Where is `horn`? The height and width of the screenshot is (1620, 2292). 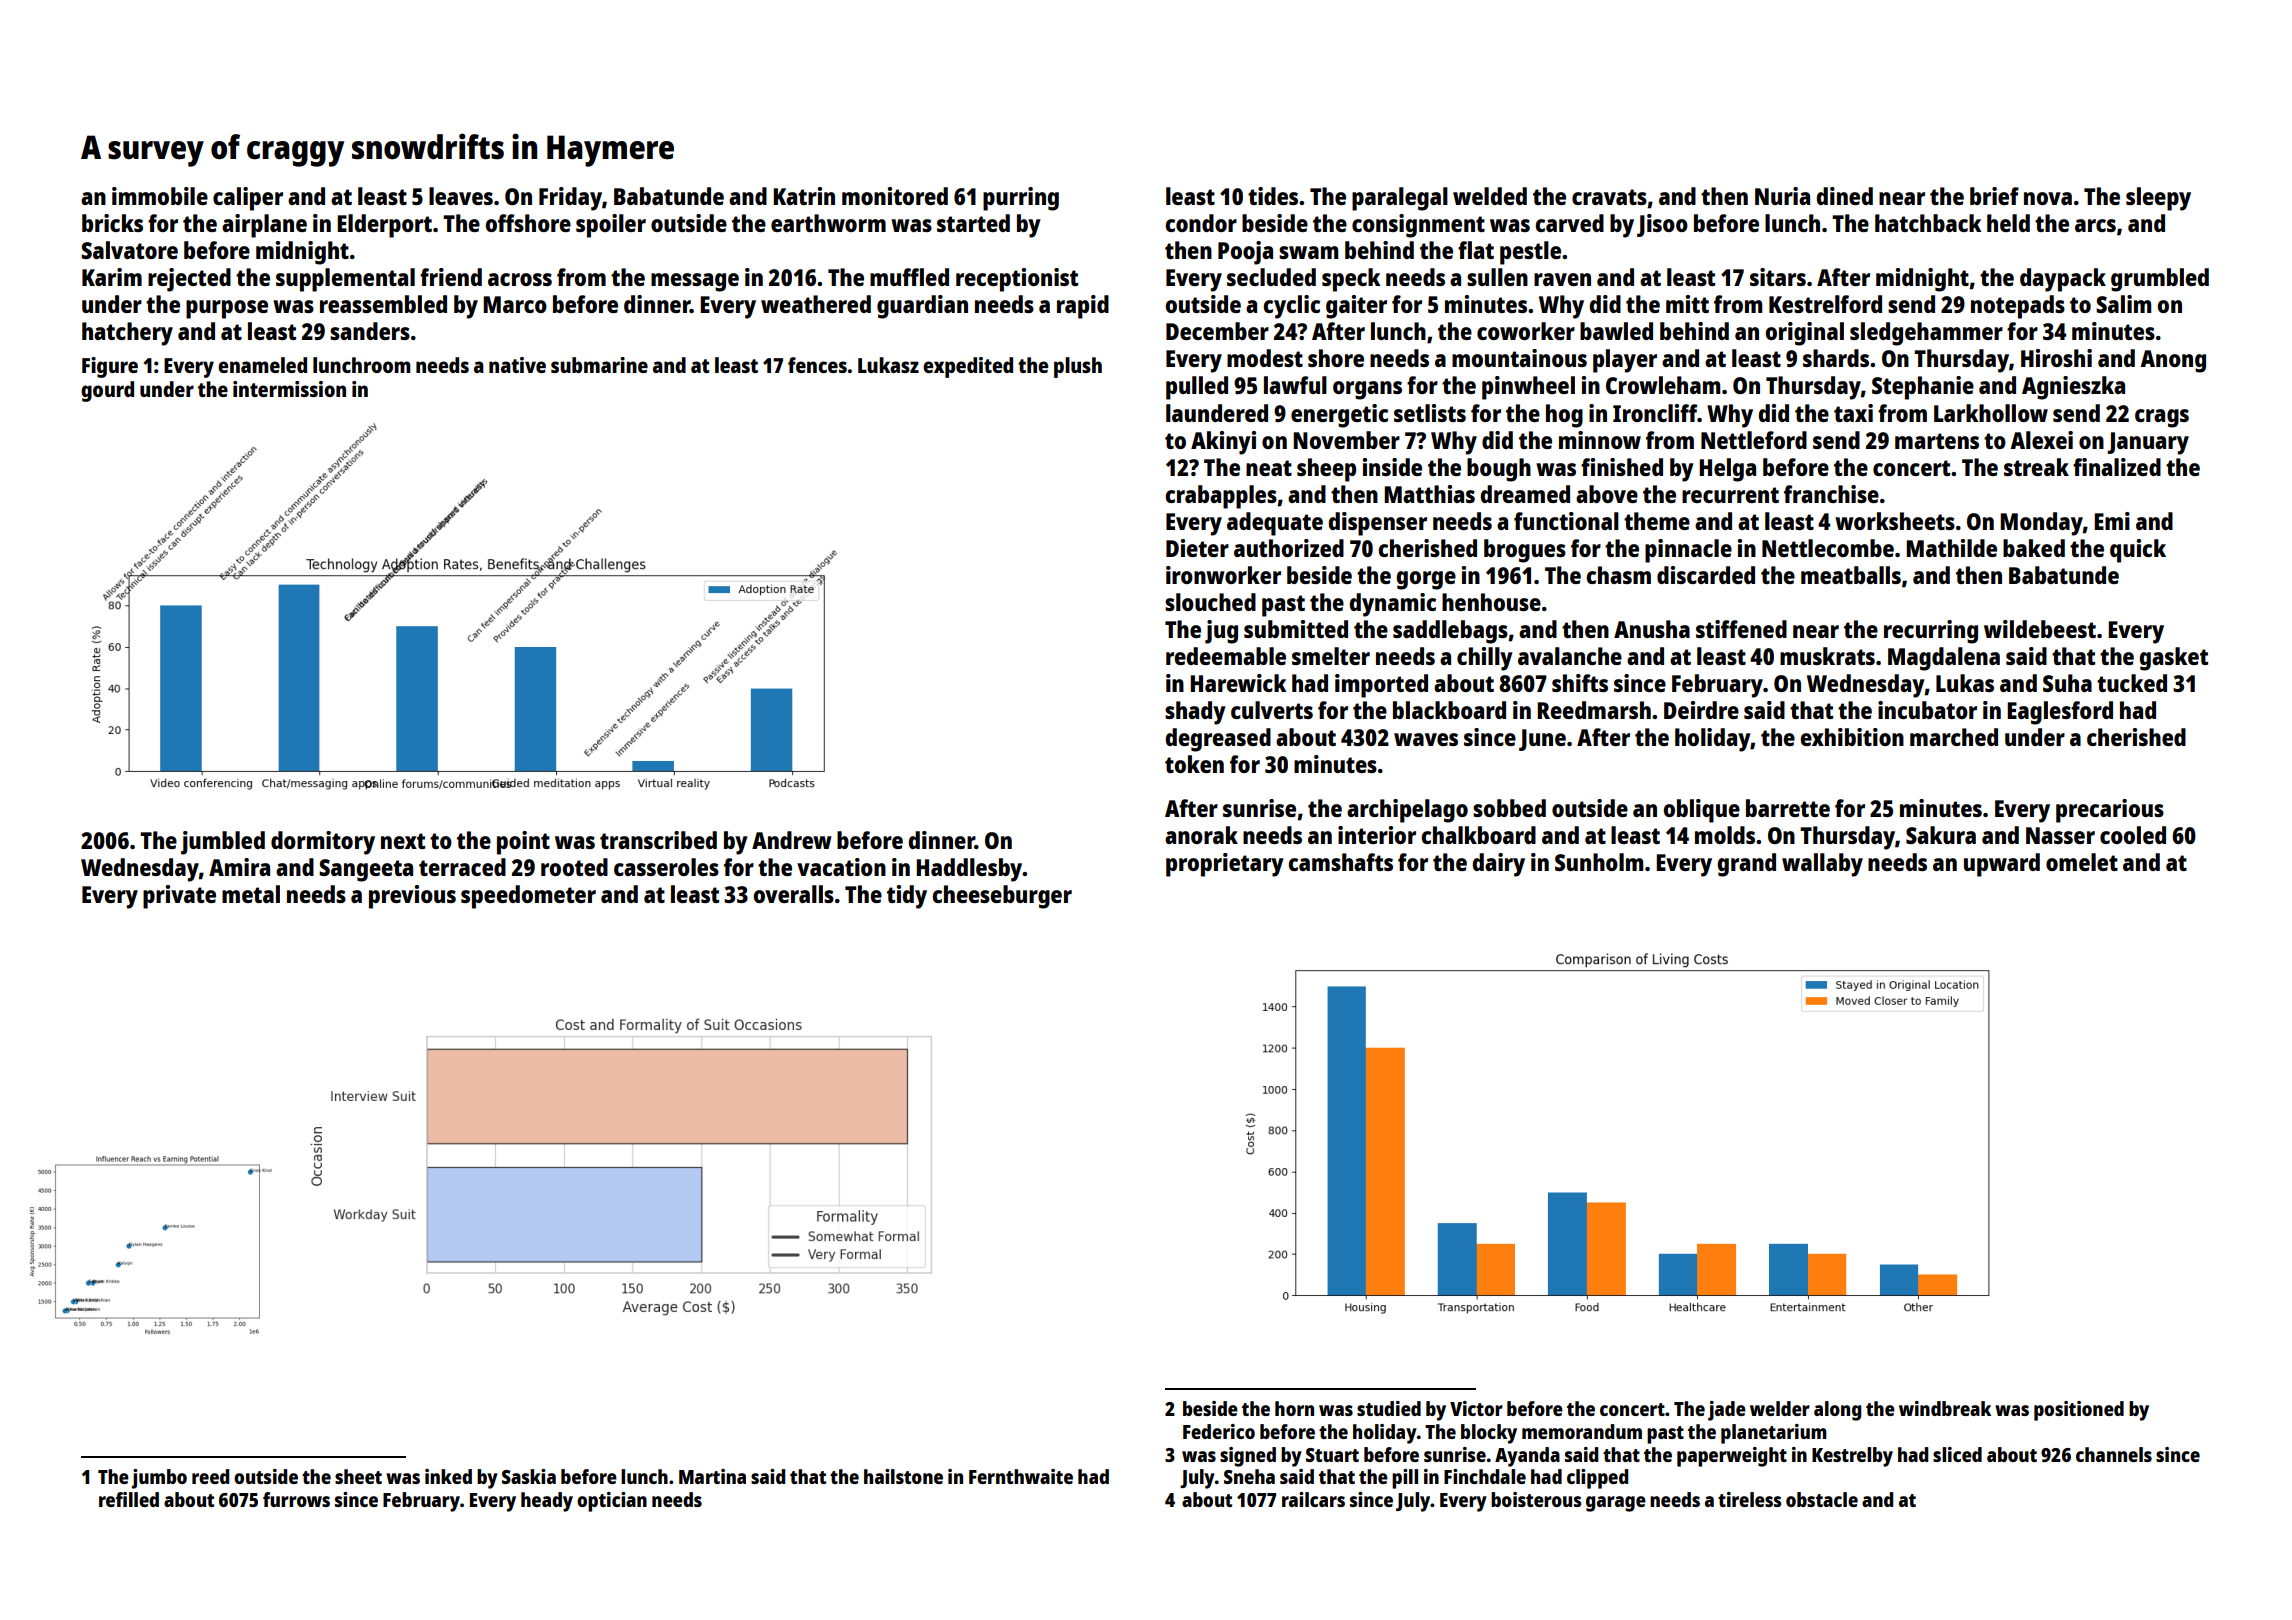
horn is located at coordinates (1294, 1408).
